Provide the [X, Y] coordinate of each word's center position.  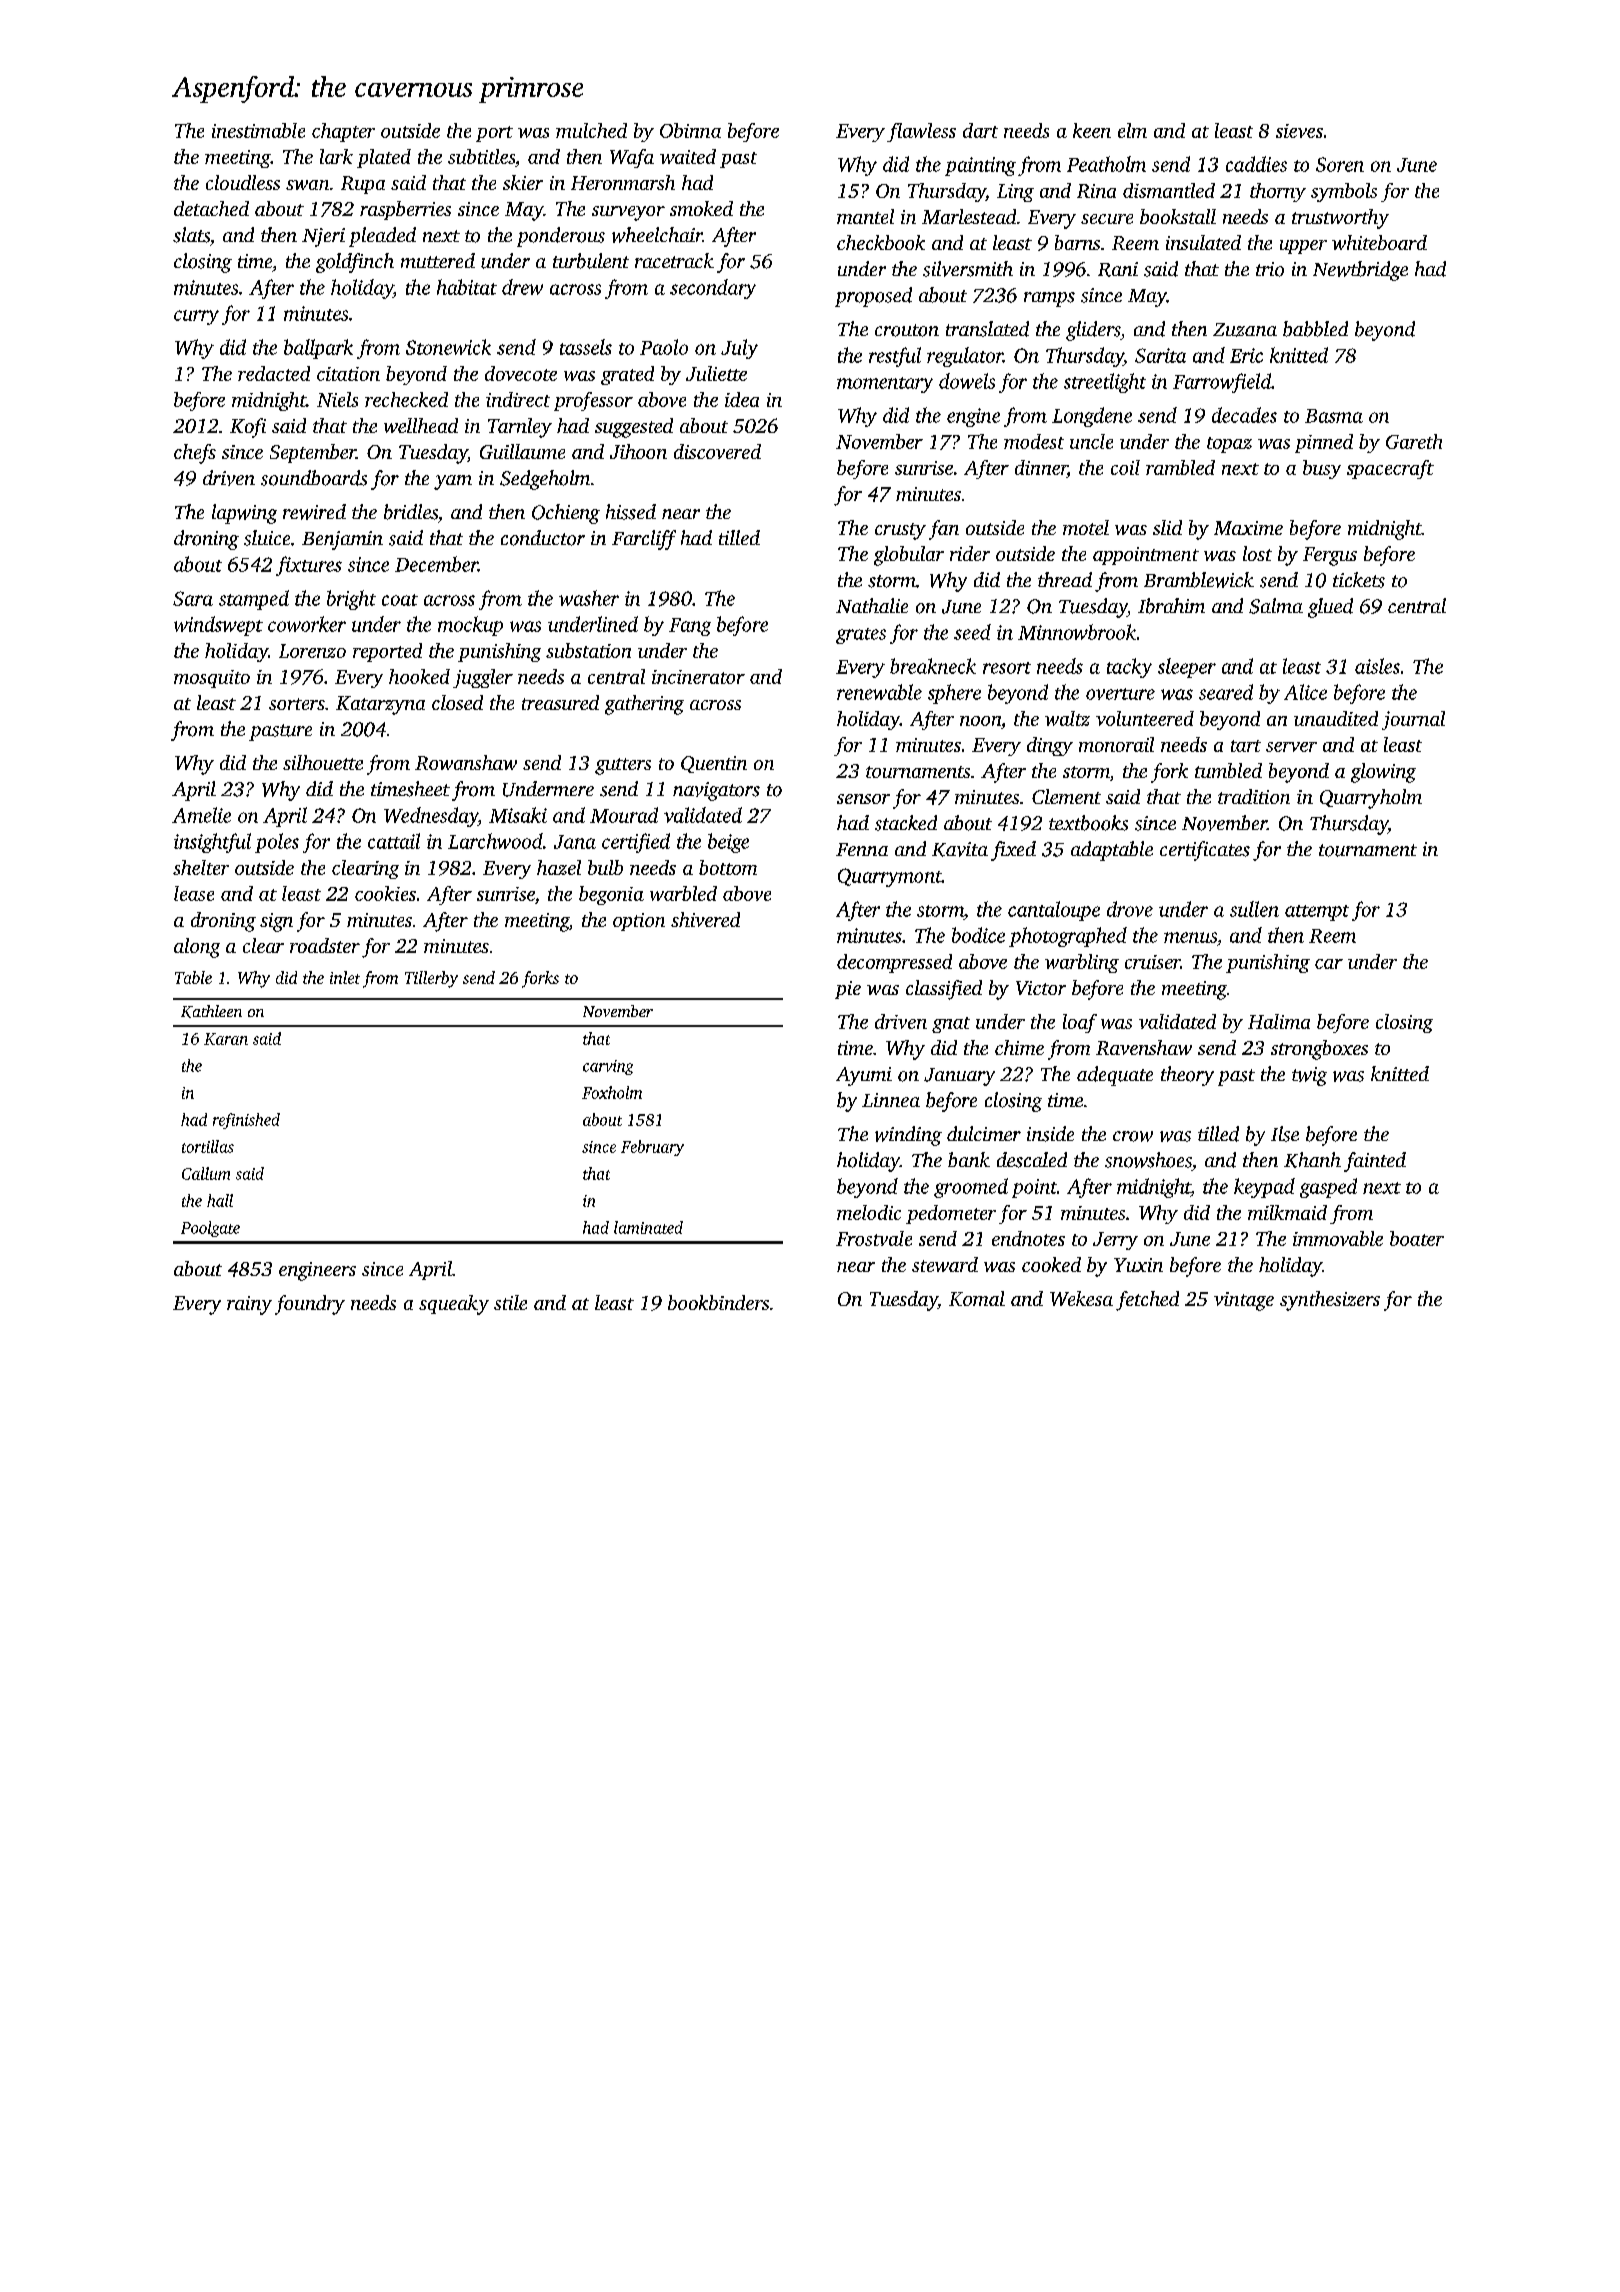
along [197, 948]
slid [1167, 527]
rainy [249, 1305]
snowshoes [1148, 1160]
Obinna [690, 130]
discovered [717, 451]
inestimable [258, 130]
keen [1092, 130]
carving [608, 1067]
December [436, 564]
